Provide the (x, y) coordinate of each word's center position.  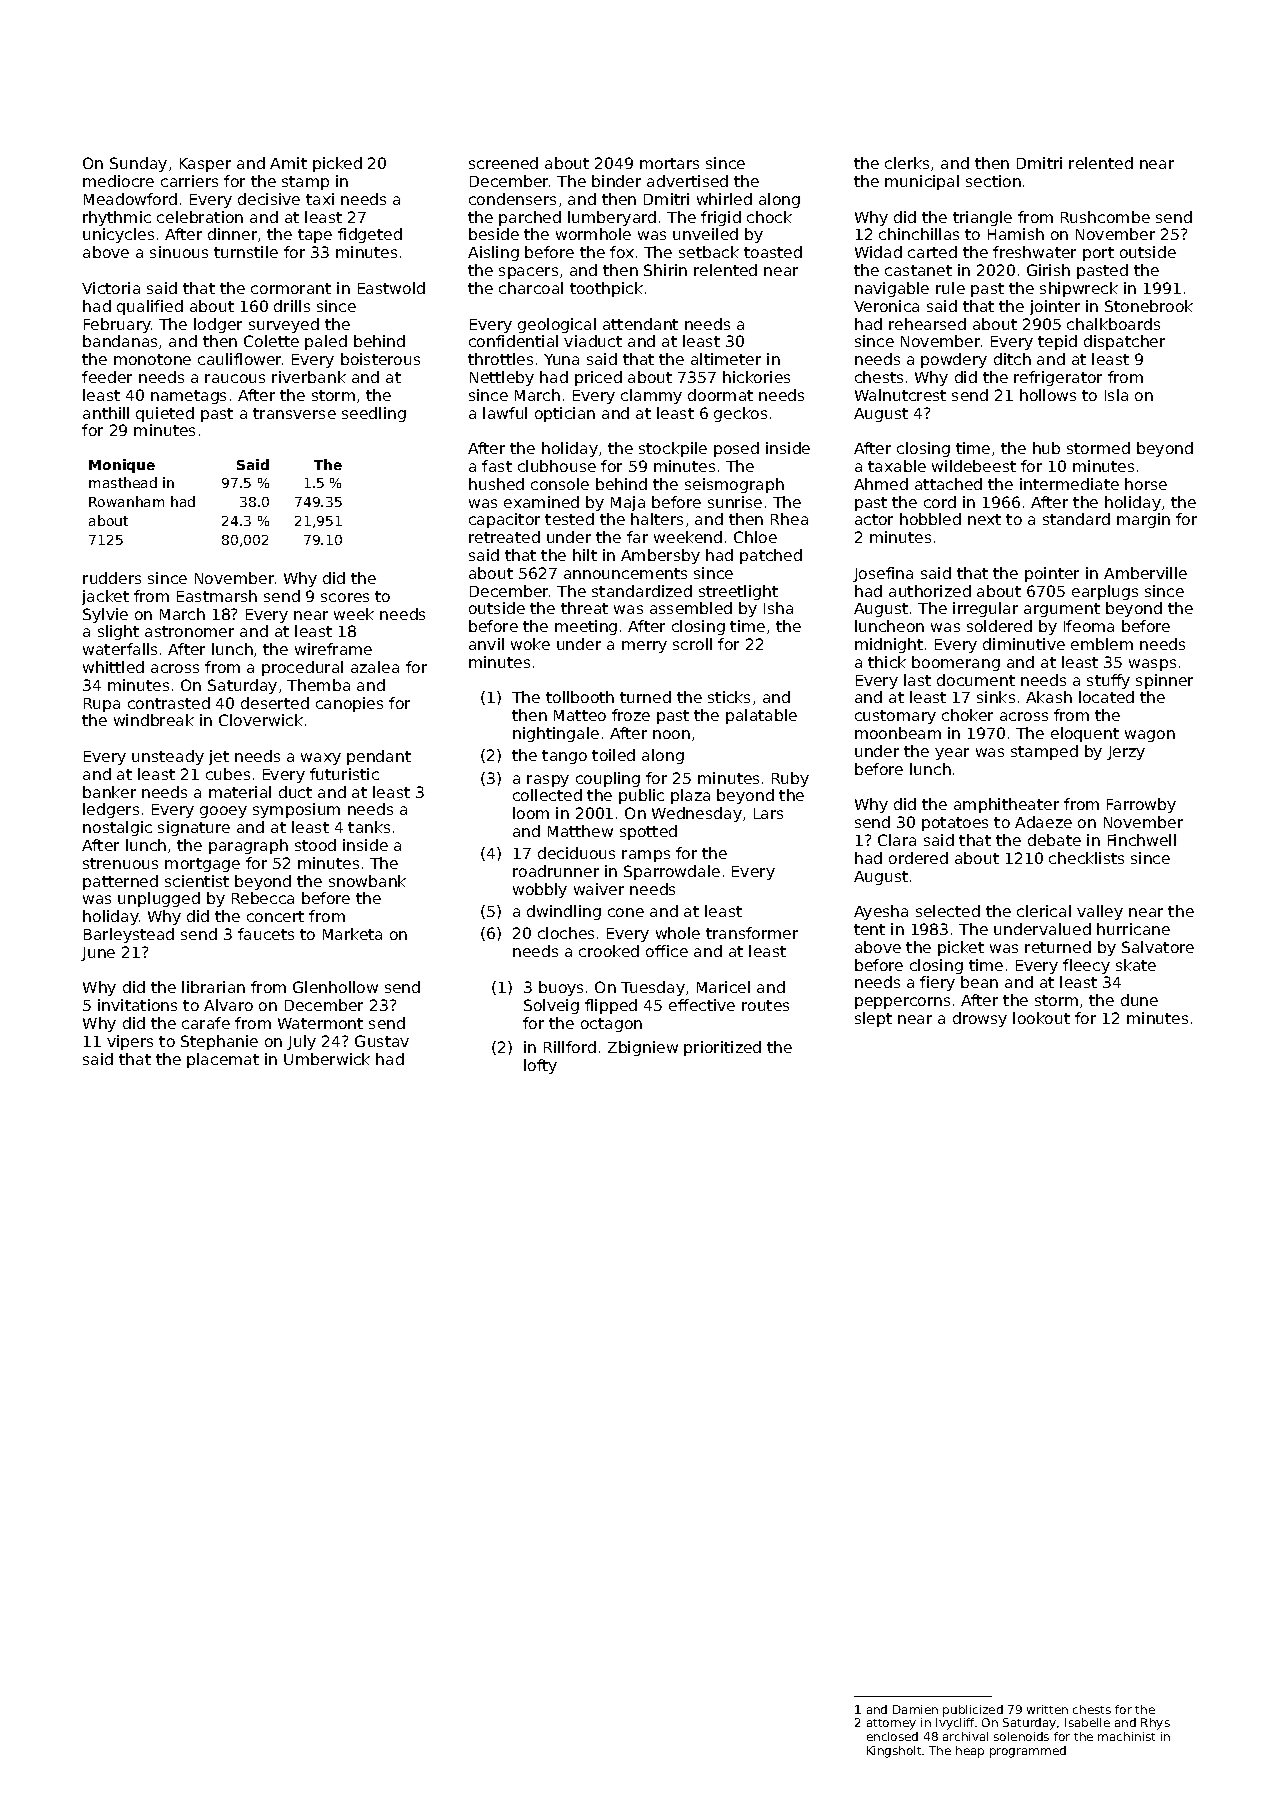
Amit (288, 163)
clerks (907, 163)
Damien (915, 1709)
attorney (891, 1724)
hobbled (930, 519)
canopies (349, 704)
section (993, 181)
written (1047, 1709)
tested (569, 519)
